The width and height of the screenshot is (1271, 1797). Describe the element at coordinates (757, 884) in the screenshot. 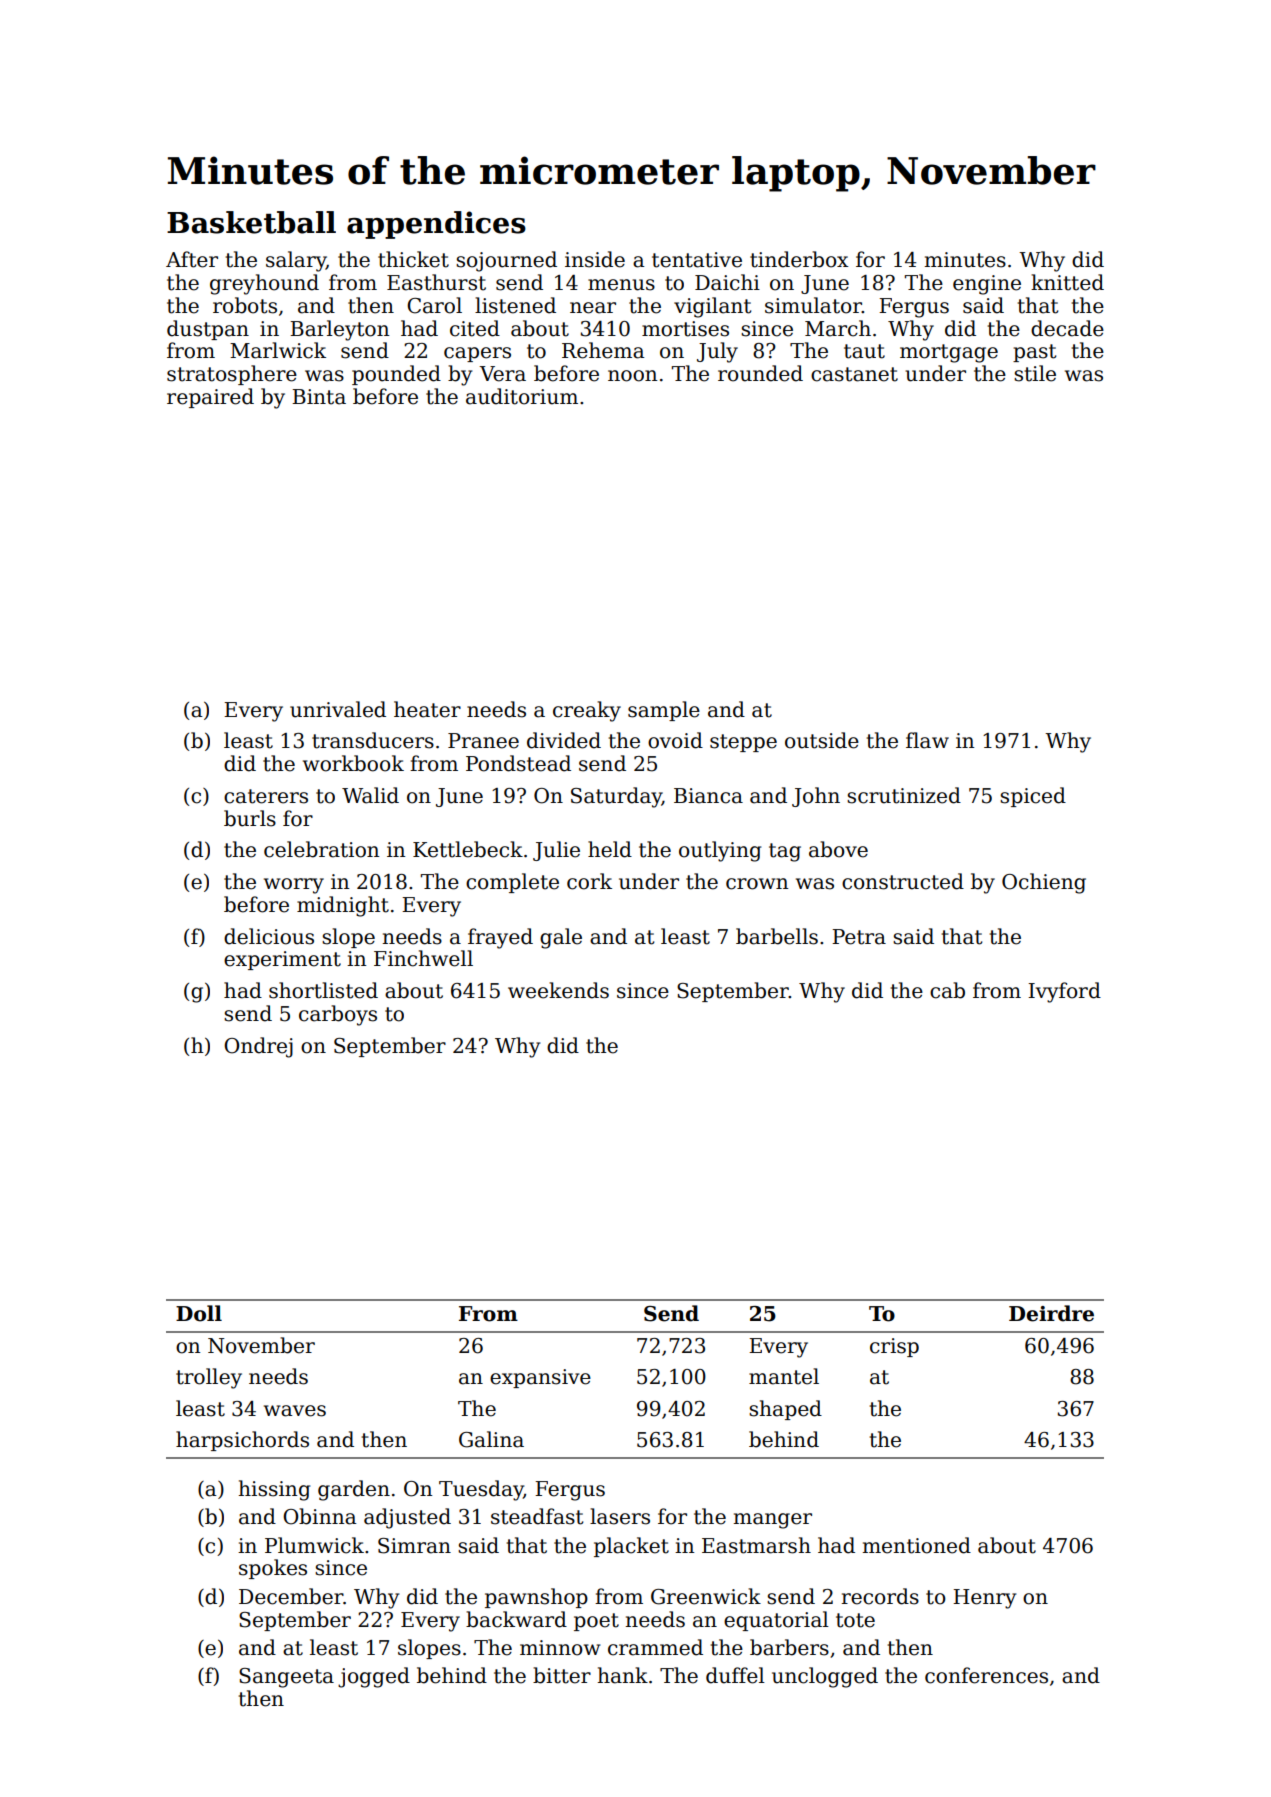

I see `crown` at that location.
